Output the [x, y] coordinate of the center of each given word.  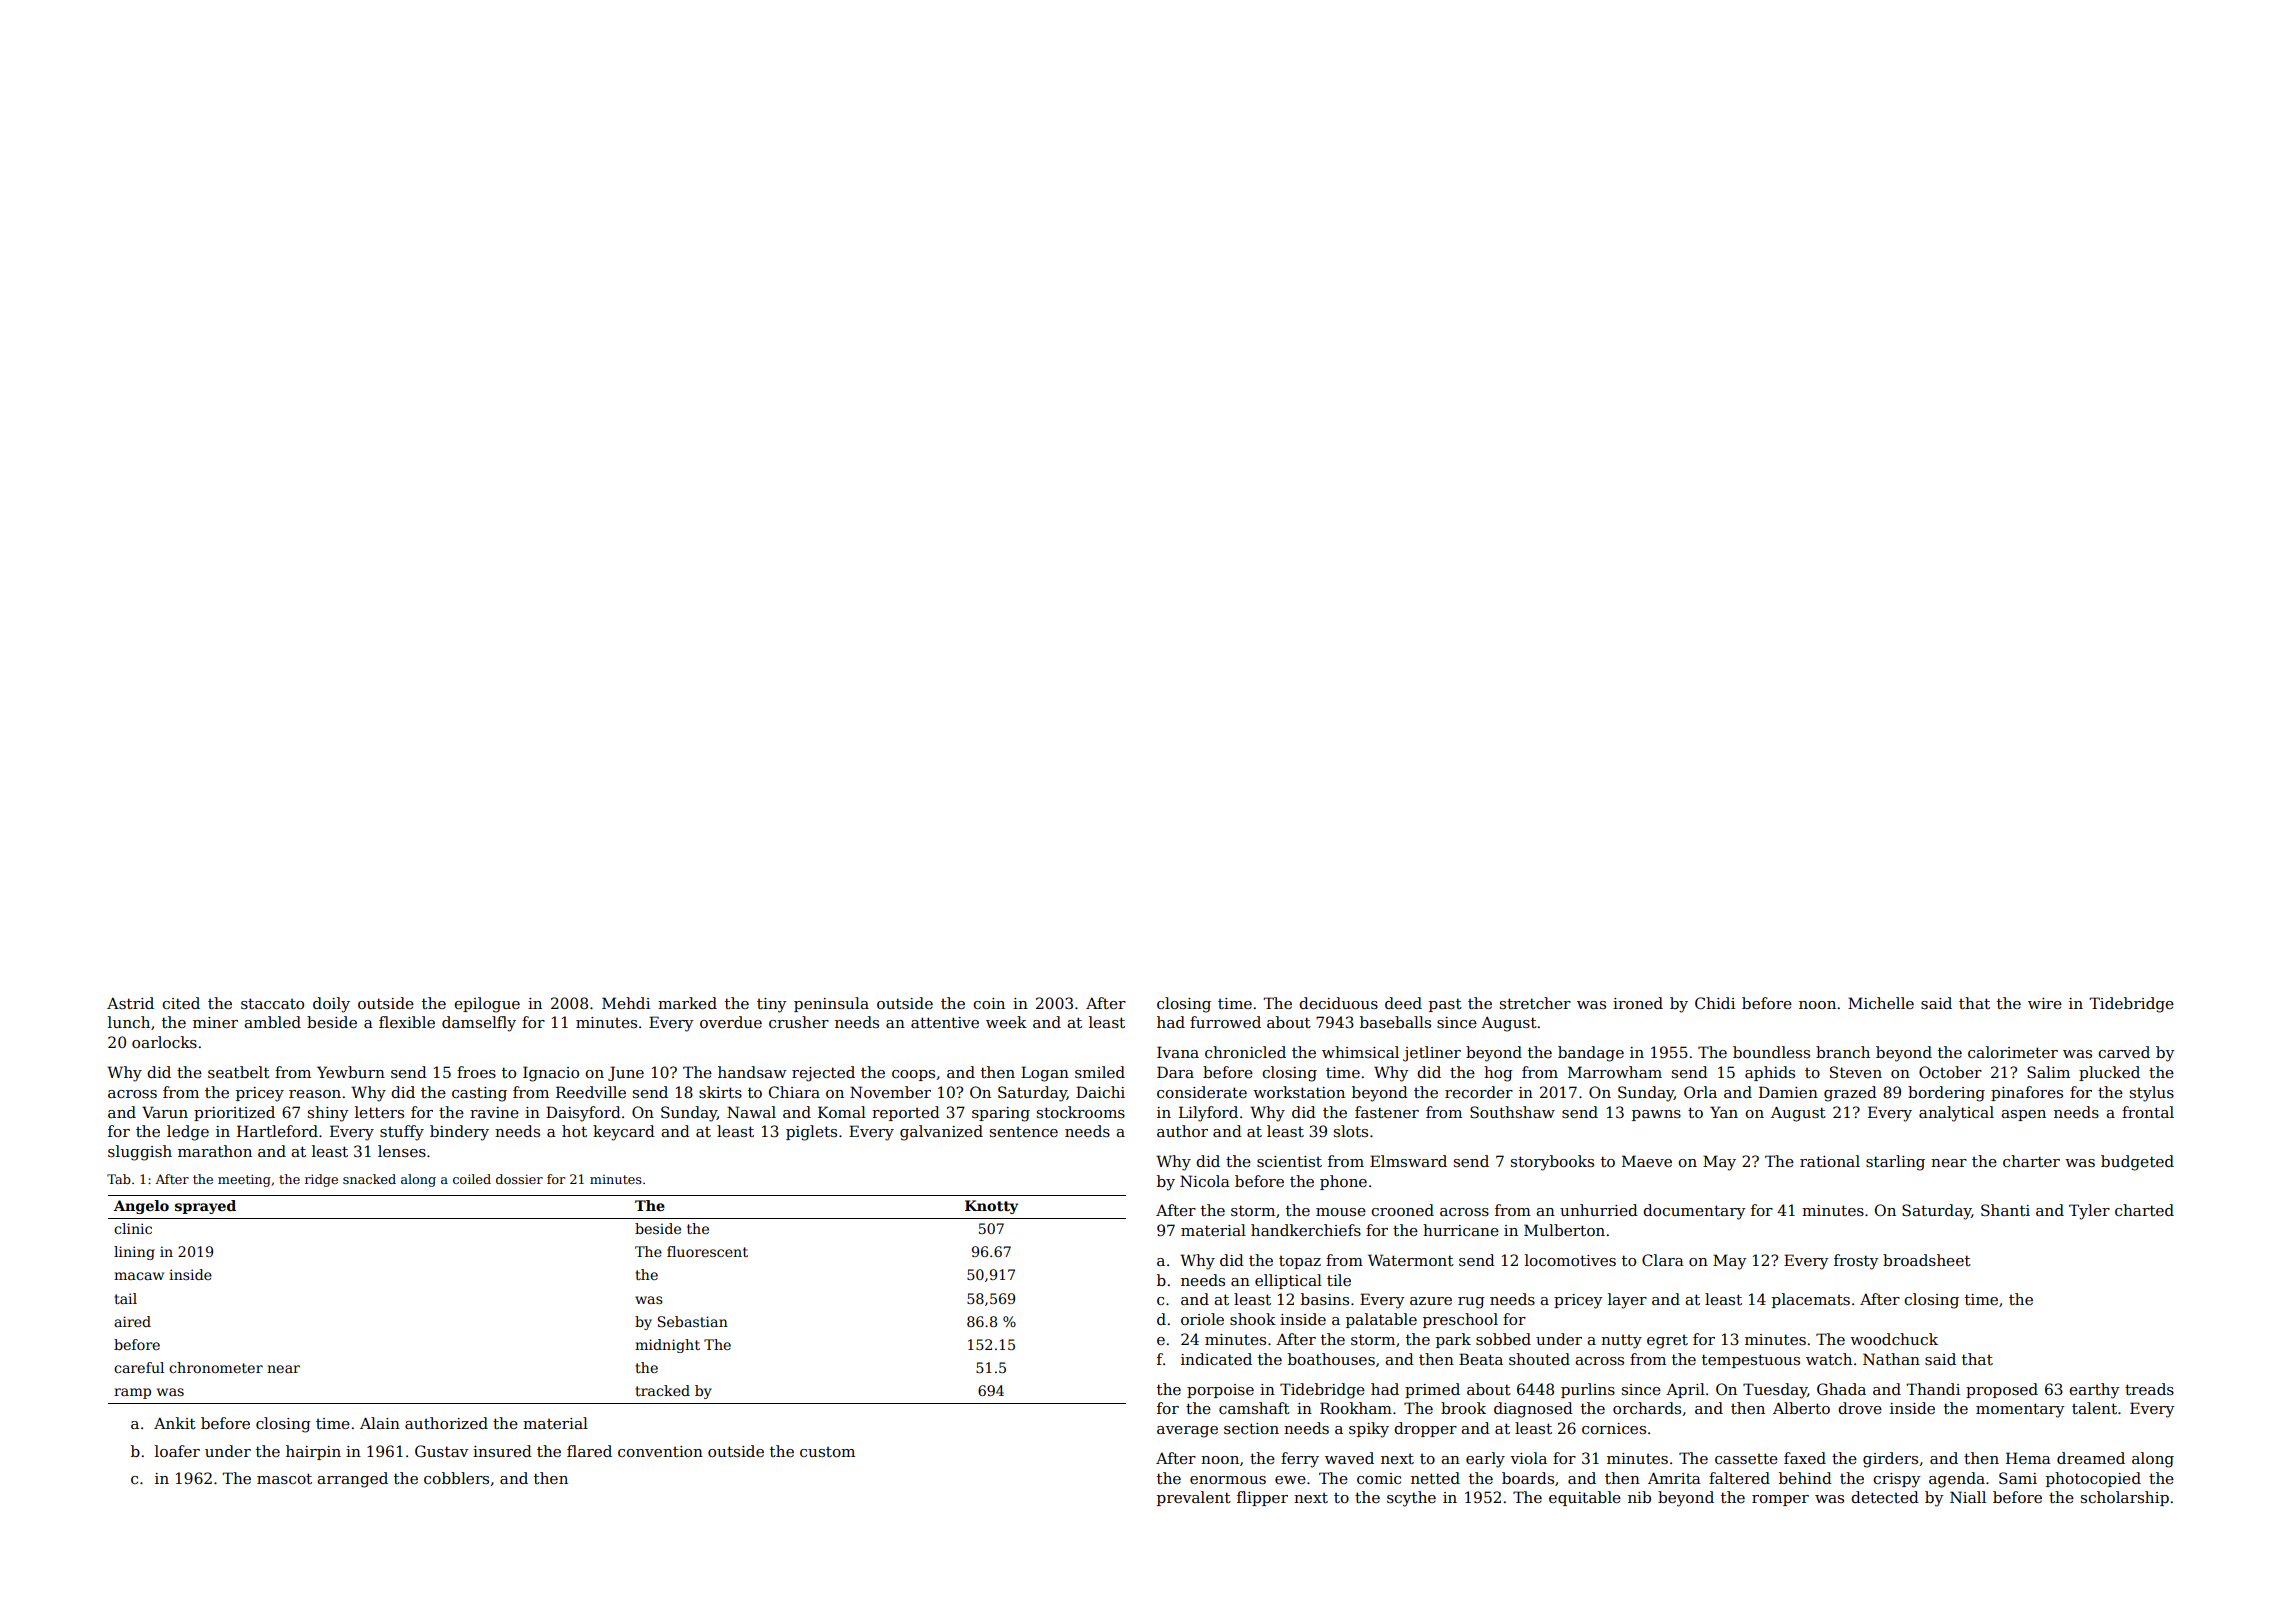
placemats [1811, 1300]
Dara [1175, 1072]
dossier [519, 1179]
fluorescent [707, 1251]
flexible [407, 1022]
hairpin [313, 1452]
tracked [663, 1390]
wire [2045, 1003]
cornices [1614, 1428]
